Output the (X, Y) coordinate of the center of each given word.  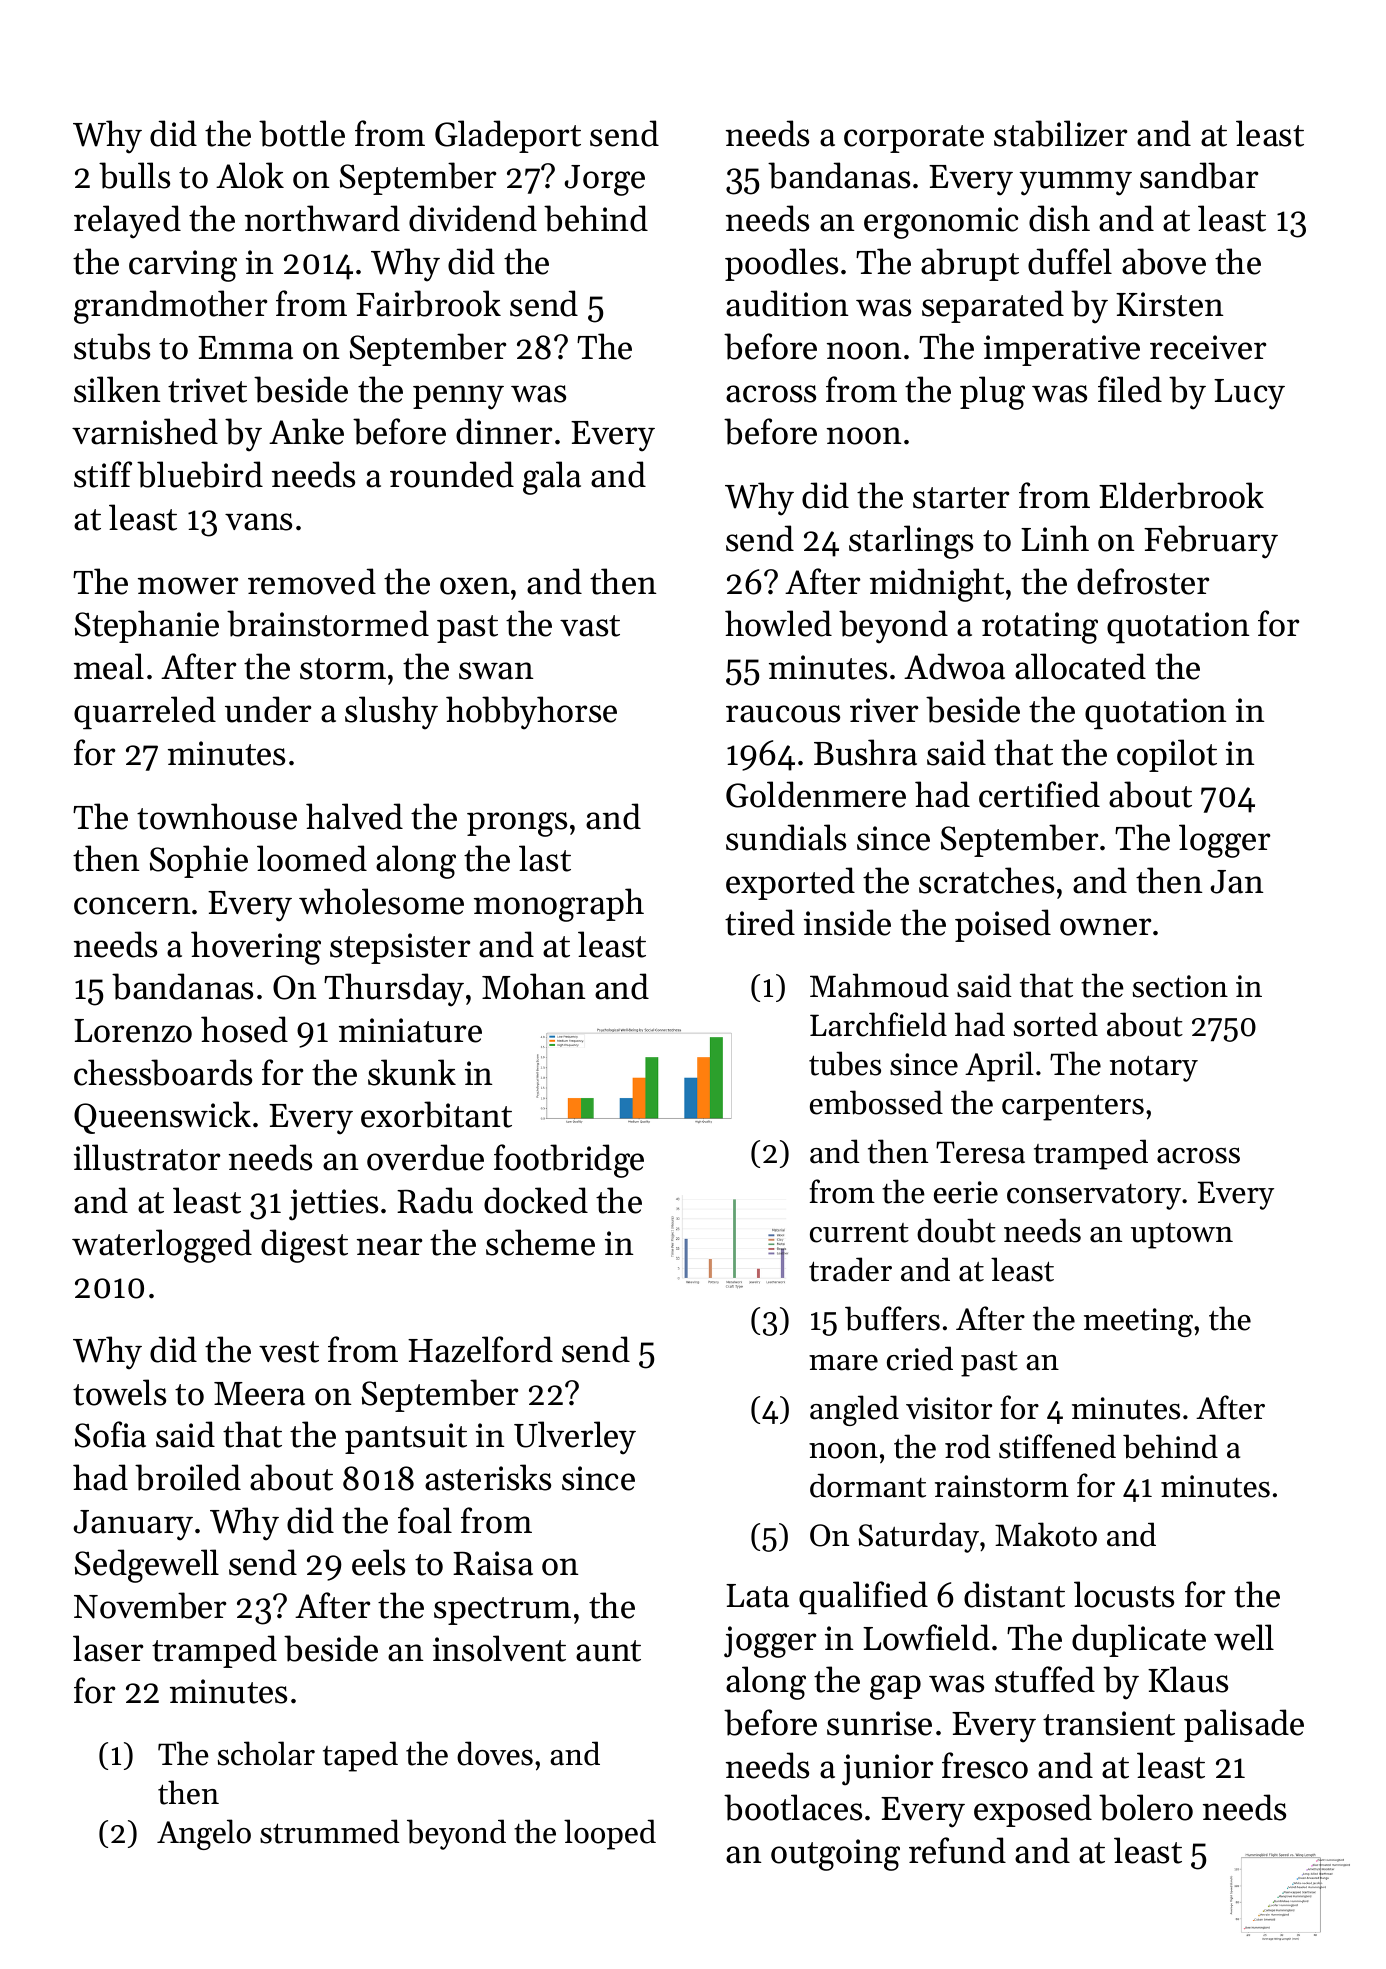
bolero (1146, 1807)
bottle (302, 133)
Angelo (204, 1834)
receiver (1208, 347)
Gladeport (508, 136)
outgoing (835, 1855)
